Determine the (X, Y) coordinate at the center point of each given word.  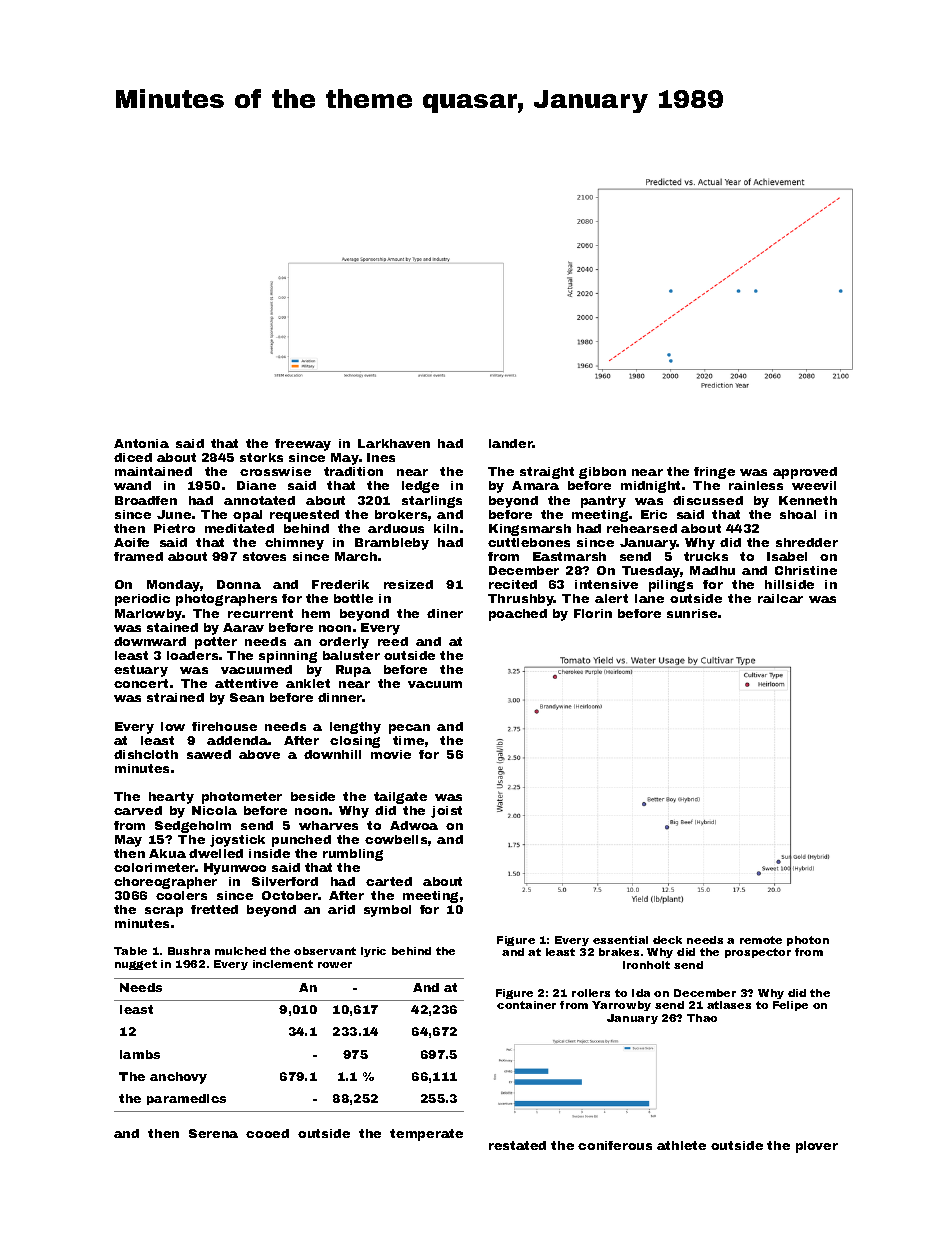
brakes (619, 952)
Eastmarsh (569, 556)
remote (761, 940)
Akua (167, 853)
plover (817, 1147)
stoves (264, 556)
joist (446, 812)
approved (805, 473)
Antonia (141, 443)
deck (667, 940)
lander (511, 443)
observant (325, 951)
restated (517, 1145)
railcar (780, 598)
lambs (140, 1054)
